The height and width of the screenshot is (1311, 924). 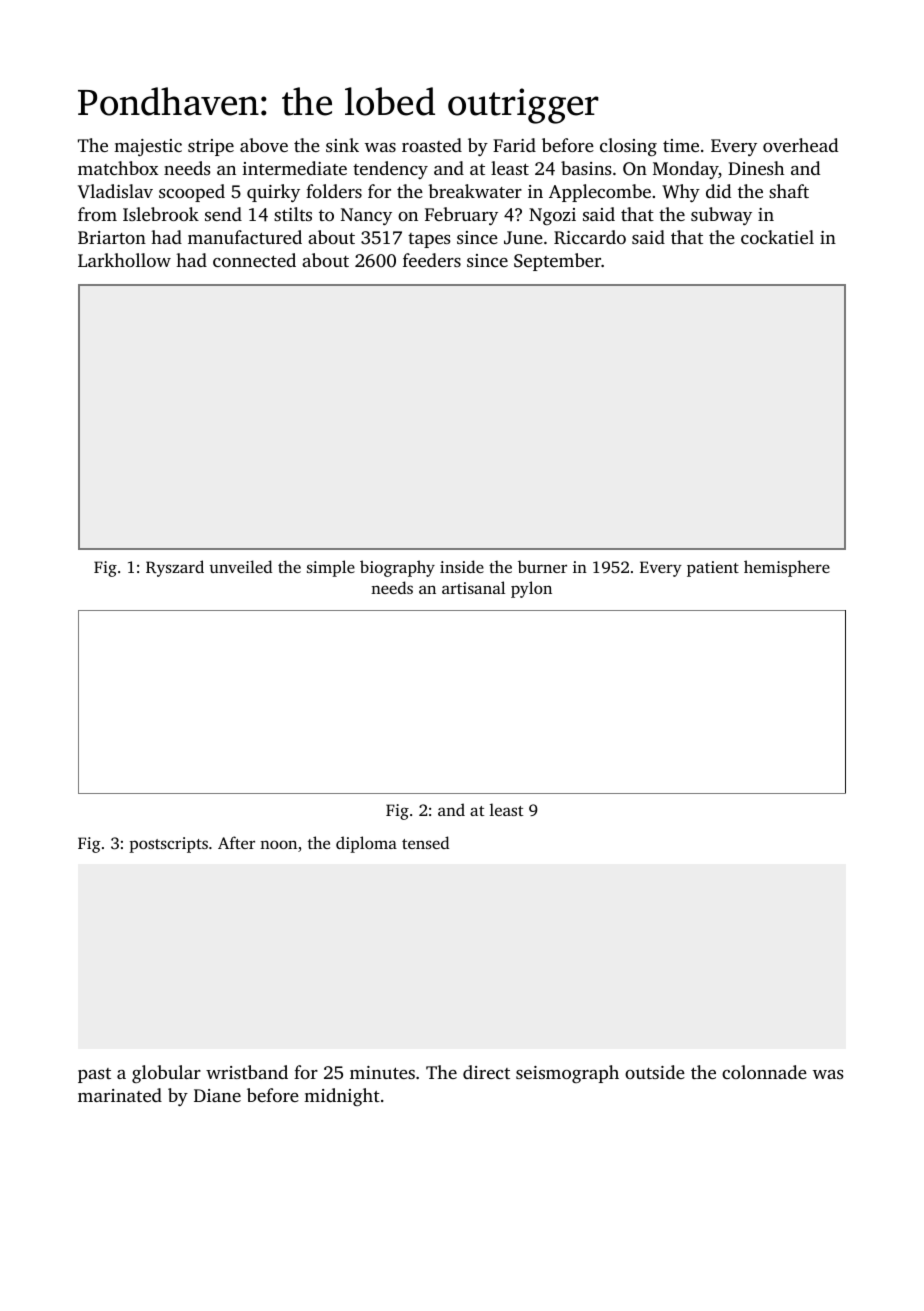 I want to click on Ryszard, so click(x=175, y=568).
